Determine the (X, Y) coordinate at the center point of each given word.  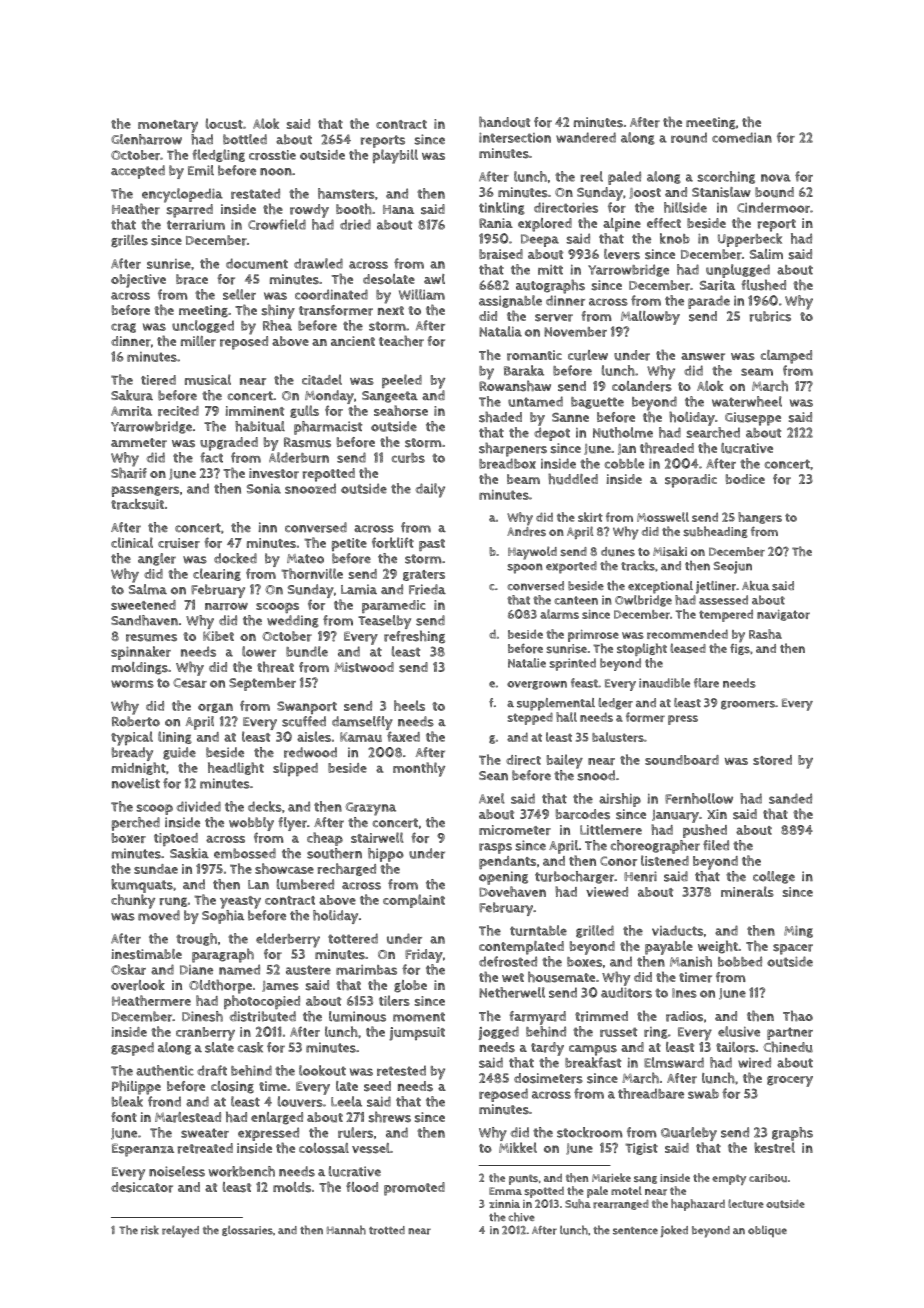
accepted (138, 172)
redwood (310, 752)
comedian (742, 137)
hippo (386, 855)
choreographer (655, 847)
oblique (767, 1231)
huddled (573, 479)
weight (718, 947)
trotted (387, 1230)
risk (150, 1230)
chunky (133, 901)
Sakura (132, 395)
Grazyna (370, 809)
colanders (642, 386)
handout (504, 122)
